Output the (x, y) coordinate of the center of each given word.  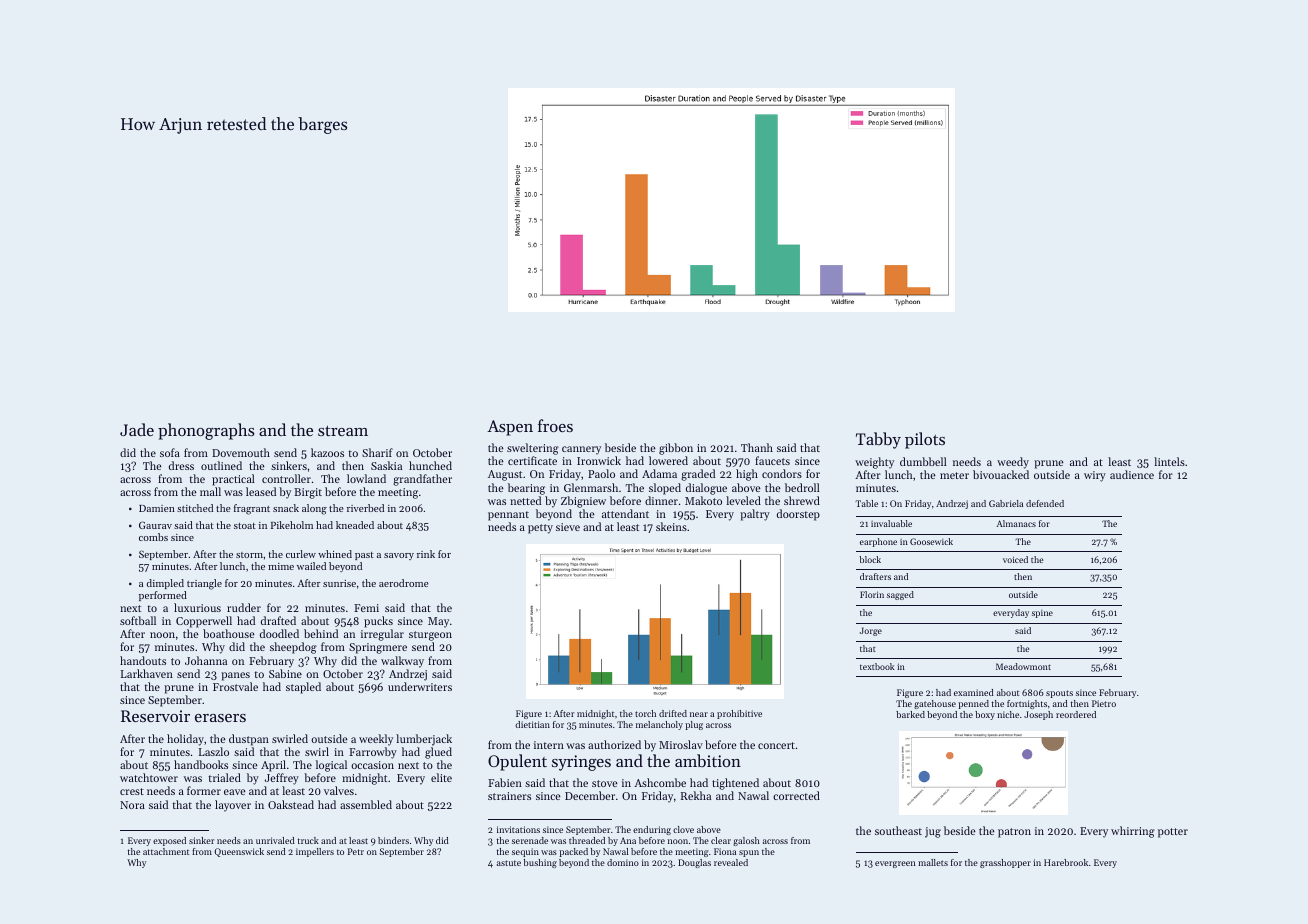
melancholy (659, 725)
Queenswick (239, 852)
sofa (170, 452)
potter (1173, 833)
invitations (518, 829)
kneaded (355, 525)
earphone (878, 542)
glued (438, 753)
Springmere (378, 648)
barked (910, 714)
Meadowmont (1023, 666)
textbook (877, 666)
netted (525, 500)
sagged (900, 595)
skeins (671, 526)
